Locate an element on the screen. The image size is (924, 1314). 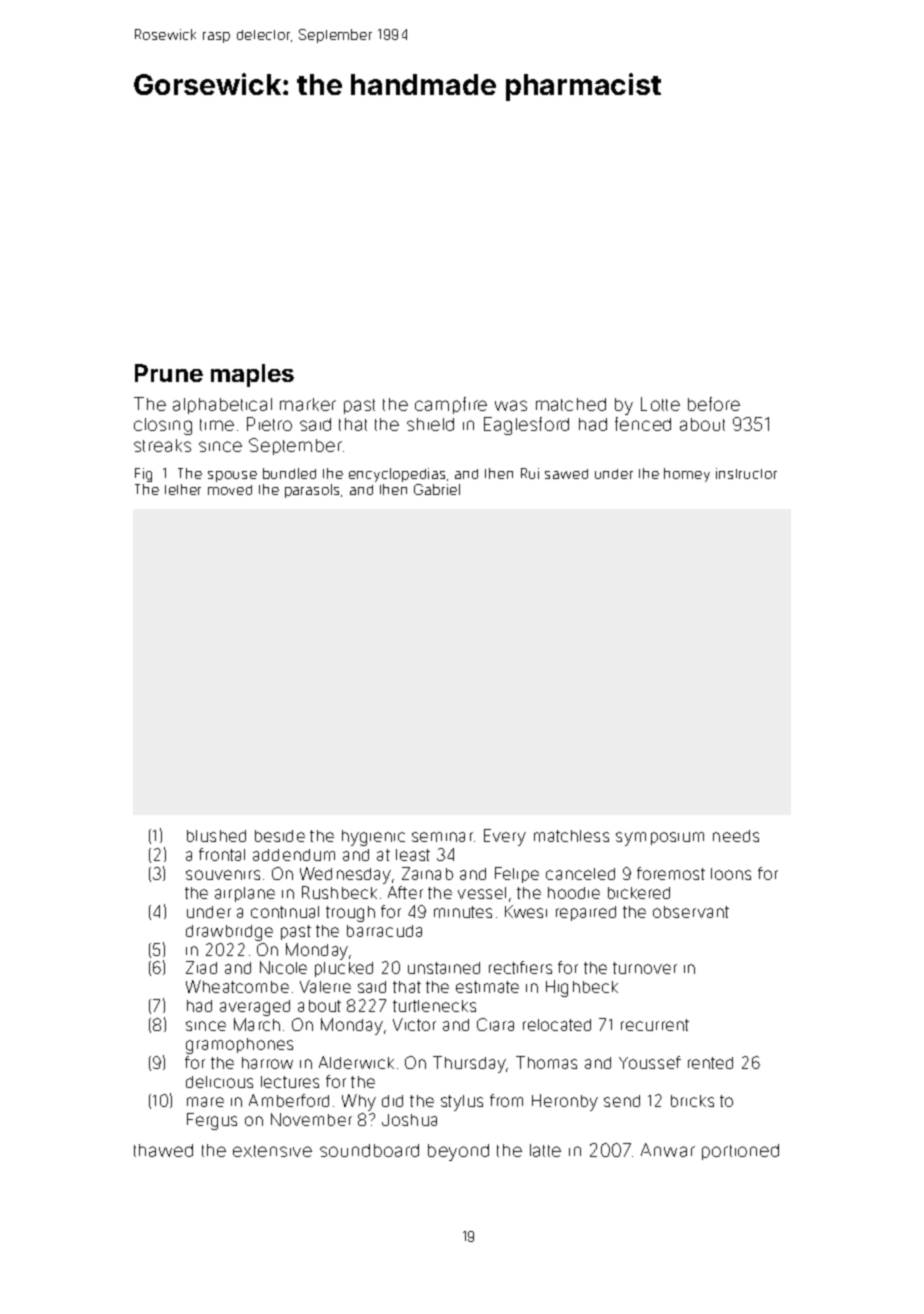
homey is located at coordinates (687, 475).
